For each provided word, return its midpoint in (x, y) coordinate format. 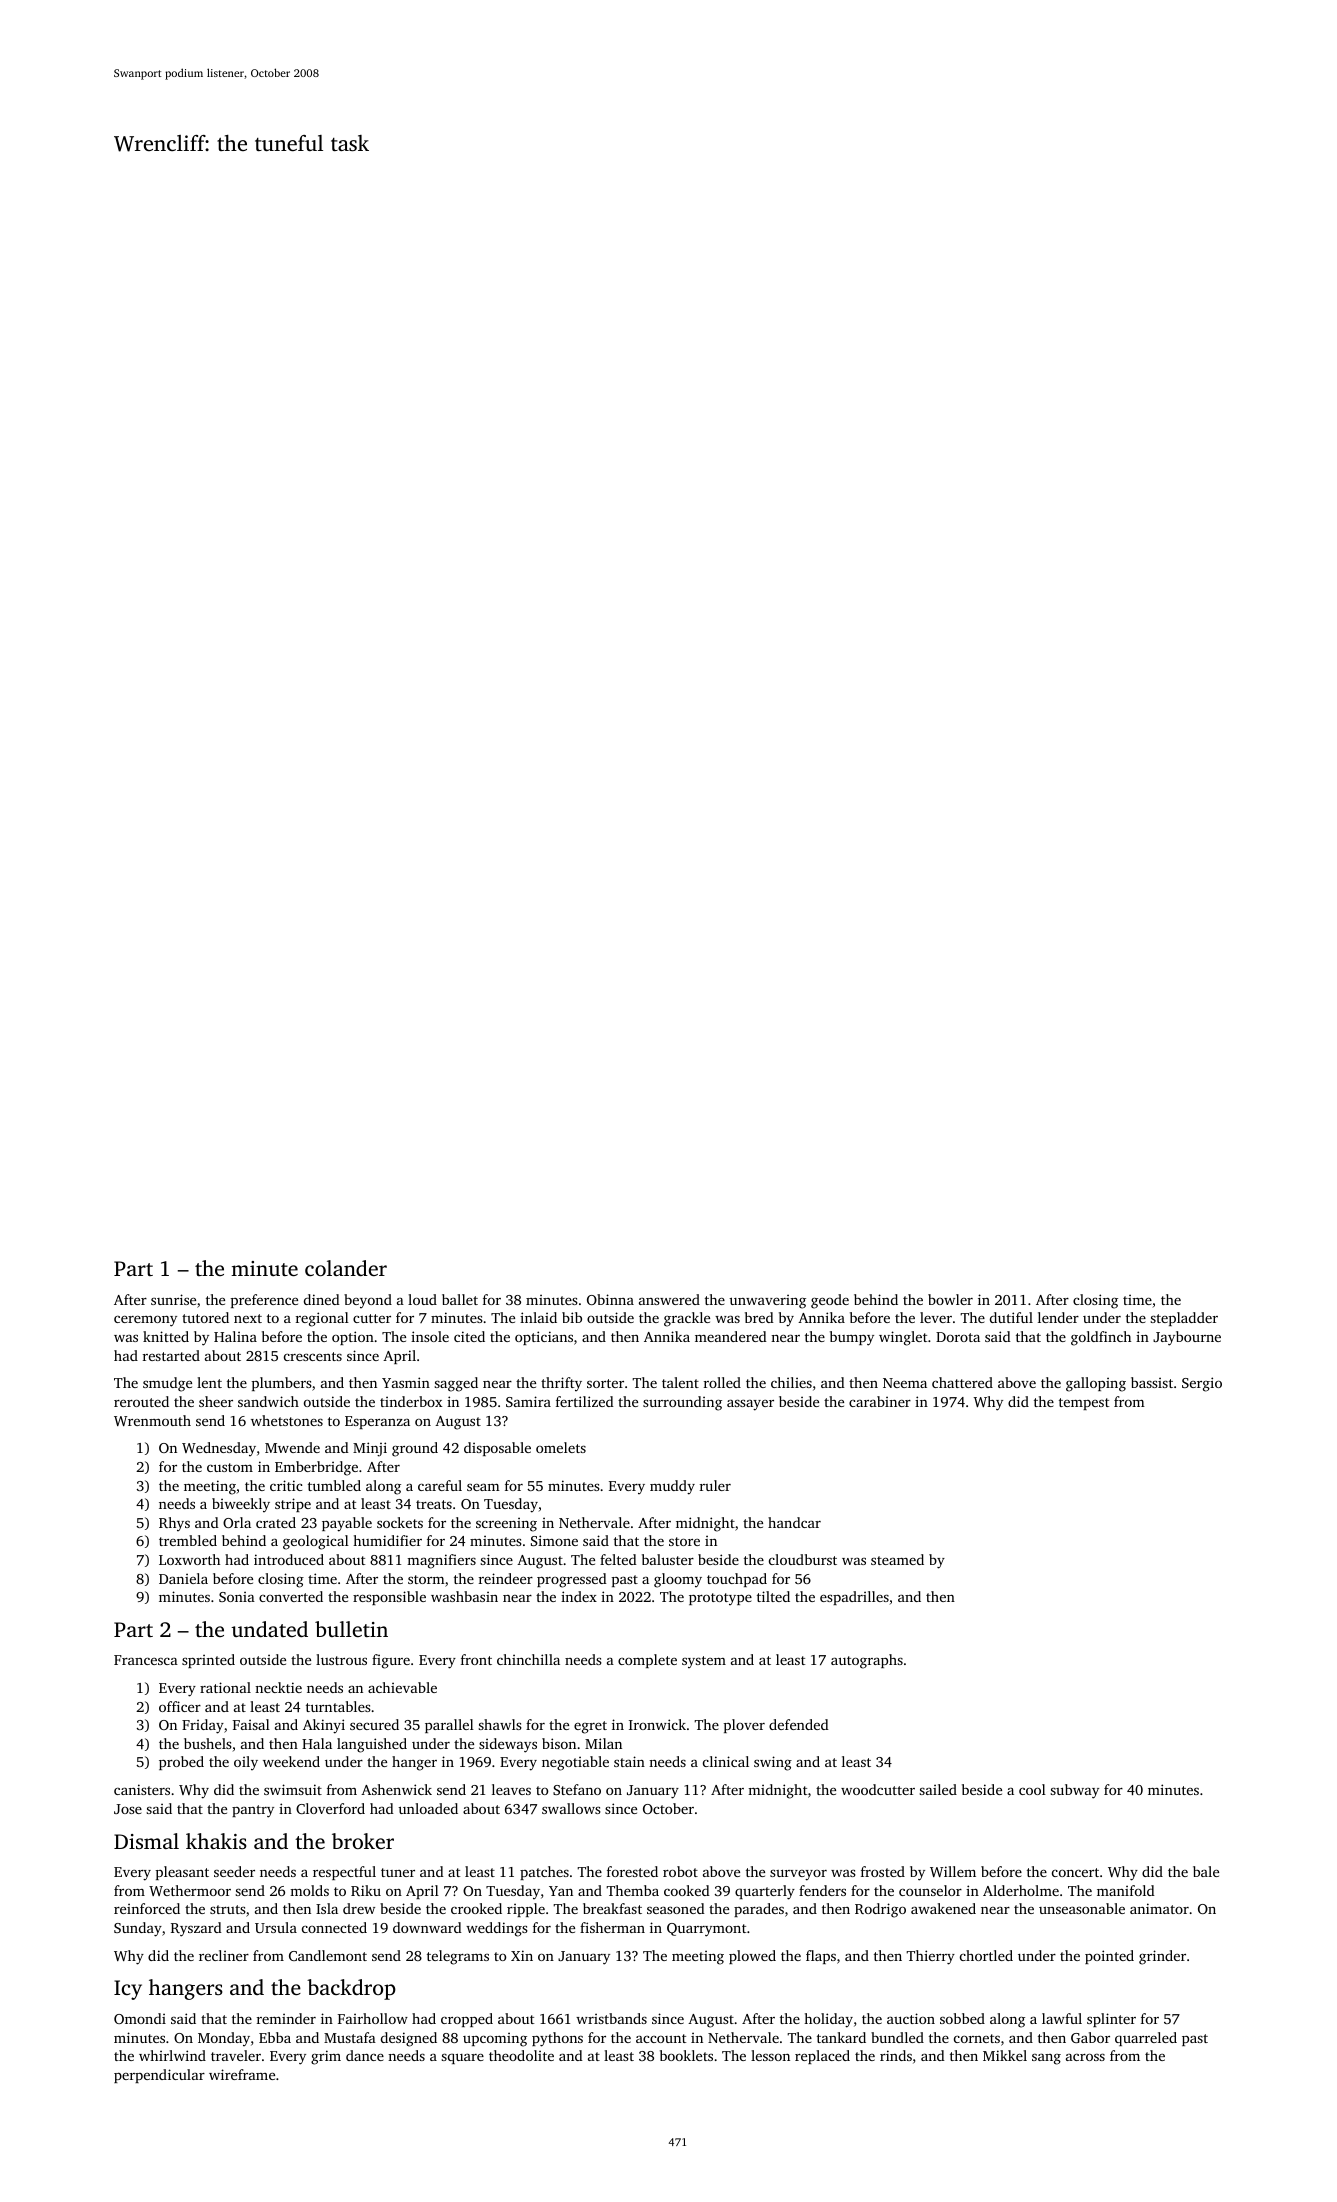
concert (1075, 1872)
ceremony (145, 1321)
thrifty (561, 1384)
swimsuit (293, 1789)
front (476, 1659)
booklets (686, 2055)
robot (680, 1871)
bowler (950, 1299)
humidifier (387, 1540)
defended (799, 1724)
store (684, 1541)
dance (365, 2055)
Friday (203, 1726)
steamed (897, 1559)
